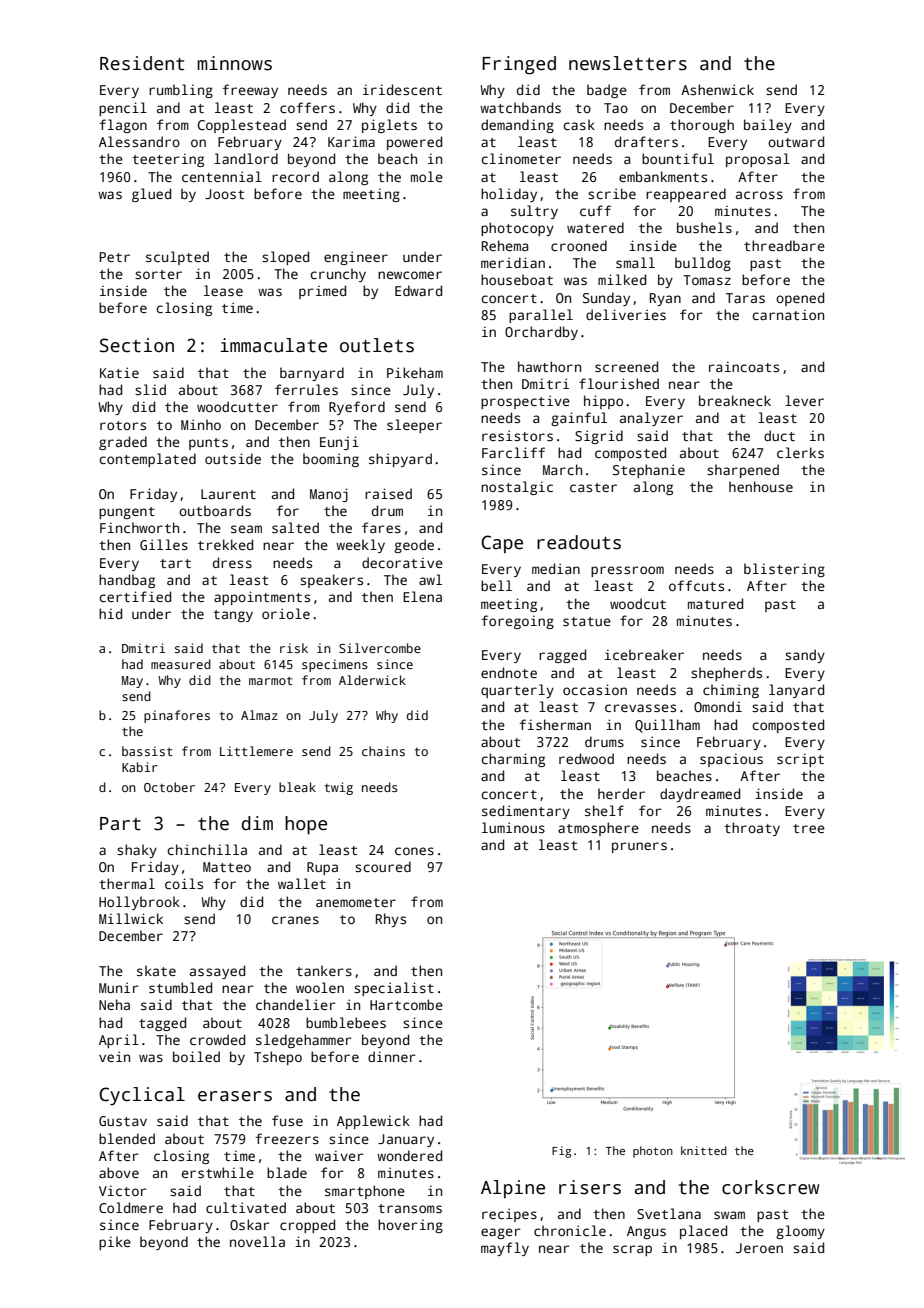 This page has height=1308, width=924. I want to click on threadbare, so click(784, 245).
